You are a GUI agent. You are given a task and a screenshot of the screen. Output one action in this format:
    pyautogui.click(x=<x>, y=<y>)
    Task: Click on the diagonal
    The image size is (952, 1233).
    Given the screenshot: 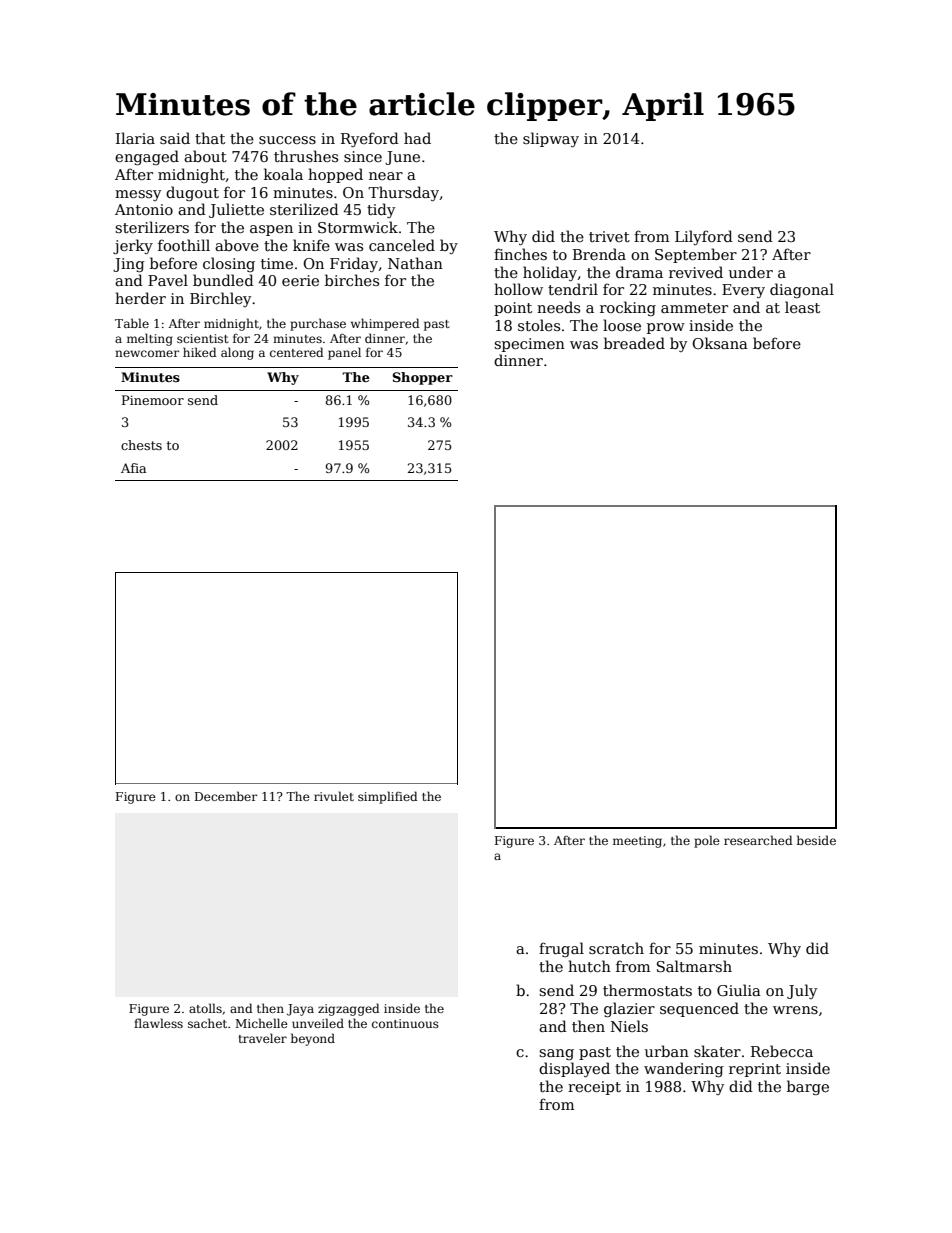 What is the action you would take?
    pyautogui.click(x=802, y=290)
